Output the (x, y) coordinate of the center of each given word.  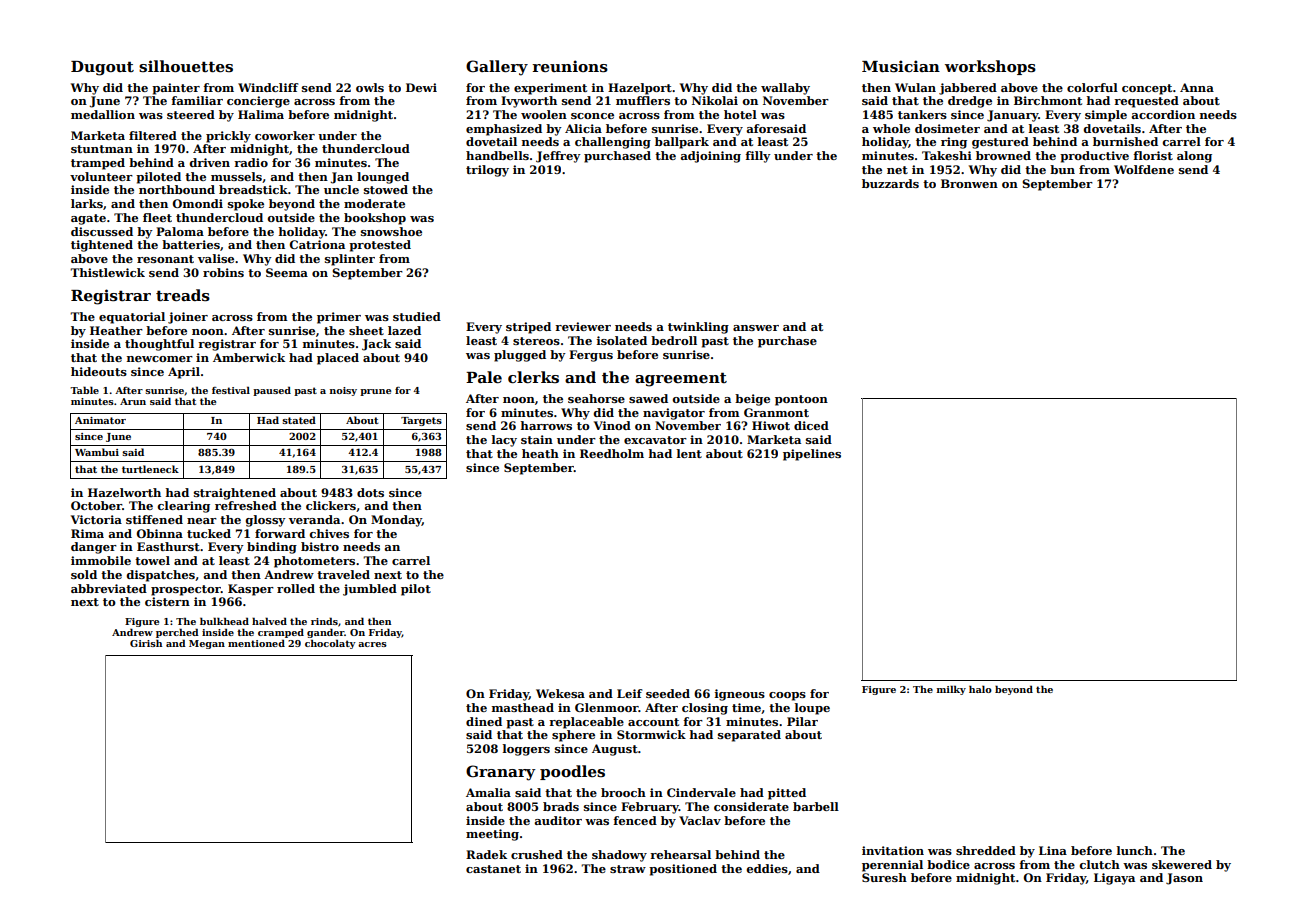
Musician (901, 66)
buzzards (890, 183)
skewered (1182, 864)
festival (231, 390)
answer (756, 328)
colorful (1092, 87)
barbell (816, 806)
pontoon (801, 400)
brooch (623, 792)
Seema (287, 272)
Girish (146, 643)
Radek (486, 854)
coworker (285, 135)
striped (528, 328)
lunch (1135, 850)
